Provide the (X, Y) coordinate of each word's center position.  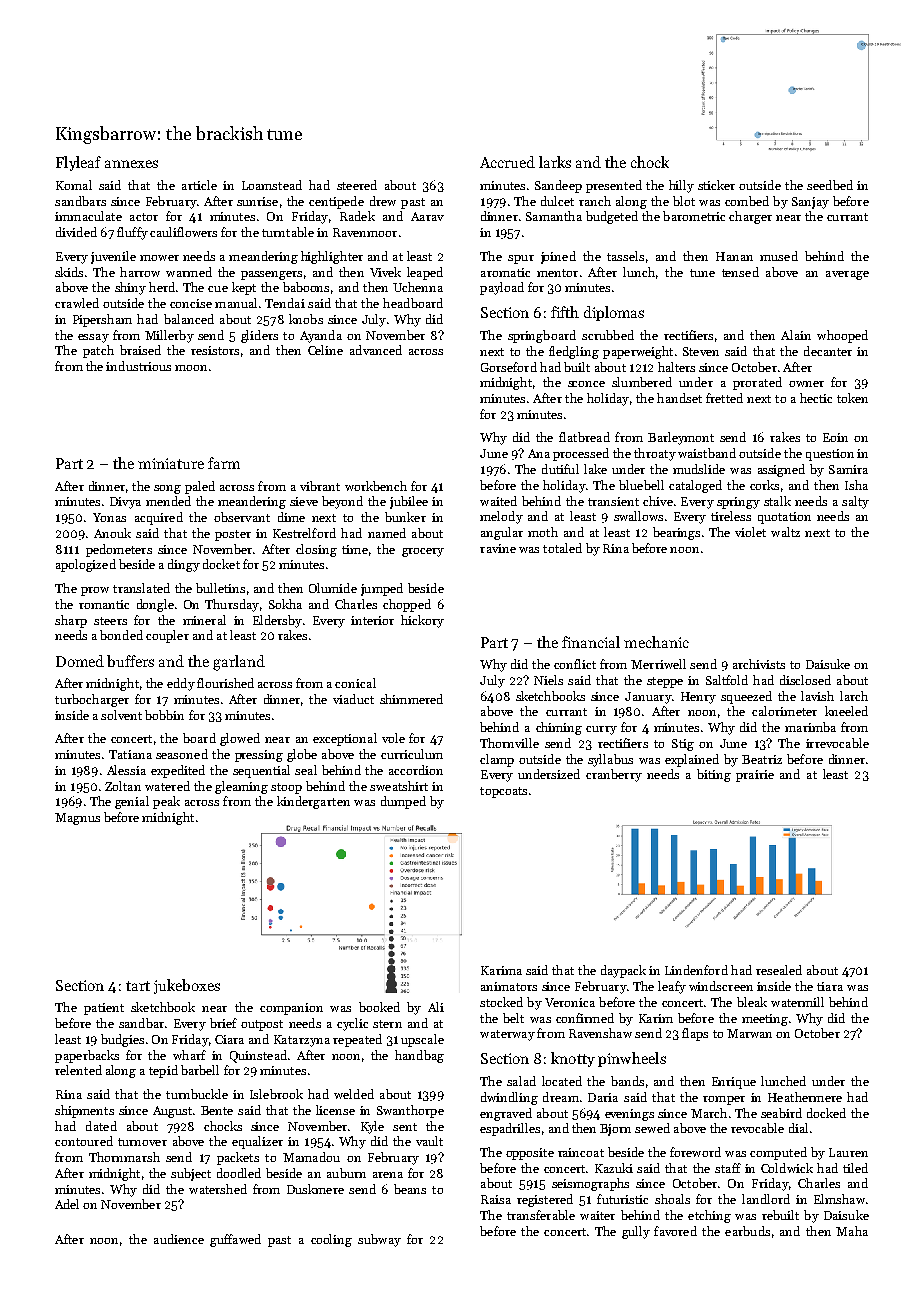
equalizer (257, 1142)
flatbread (584, 437)
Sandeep (558, 186)
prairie (755, 776)
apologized (86, 565)
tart (138, 986)
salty (855, 502)
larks (555, 162)
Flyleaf (78, 163)
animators (509, 986)
